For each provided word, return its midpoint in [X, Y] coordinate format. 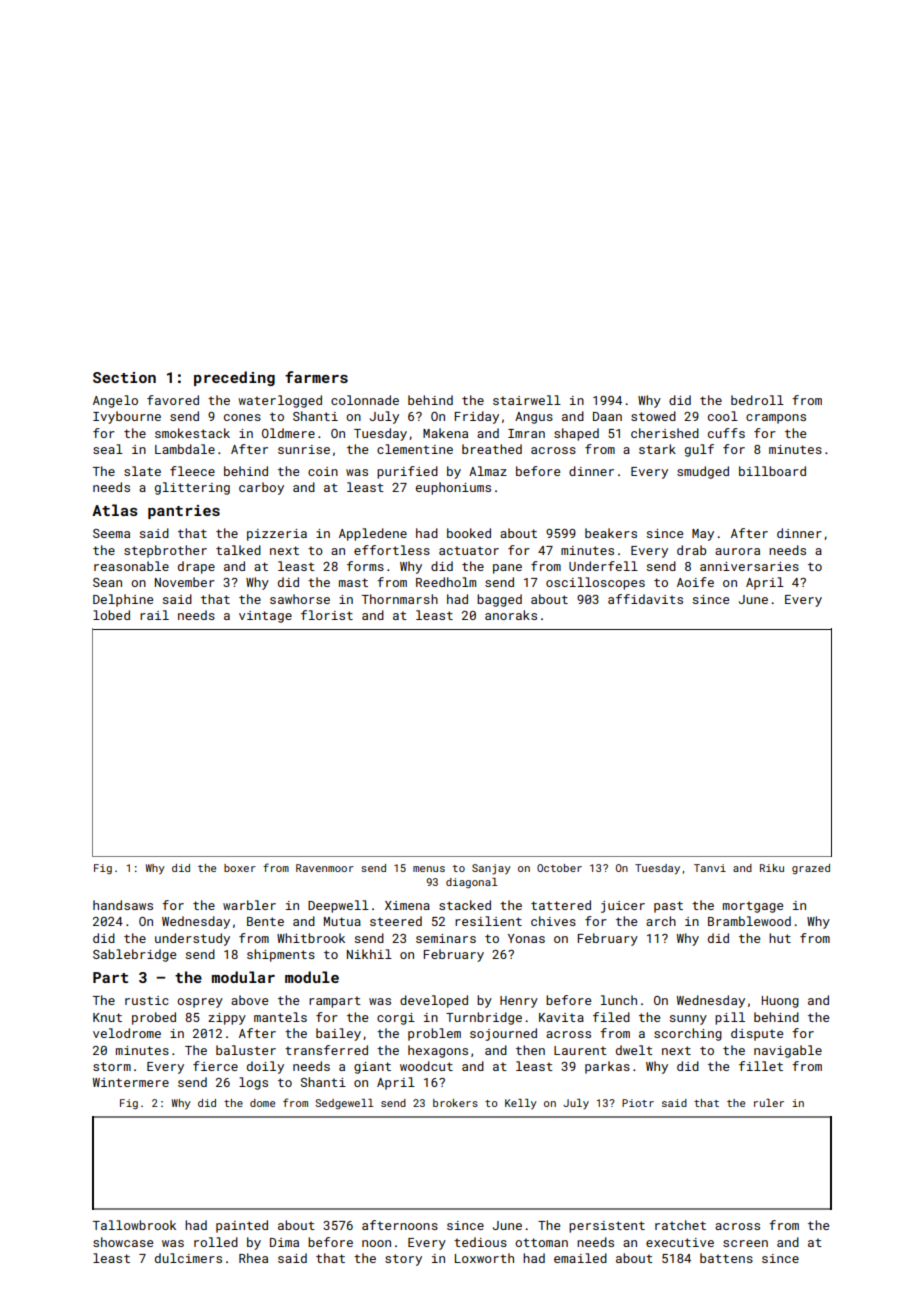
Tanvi [710, 868]
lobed [111, 615]
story [403, 1260]
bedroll [757, 400]
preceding [234, 378]
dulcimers [188, 1258]
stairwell [527, 400]
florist [327, 615]
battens [726, 1258]
